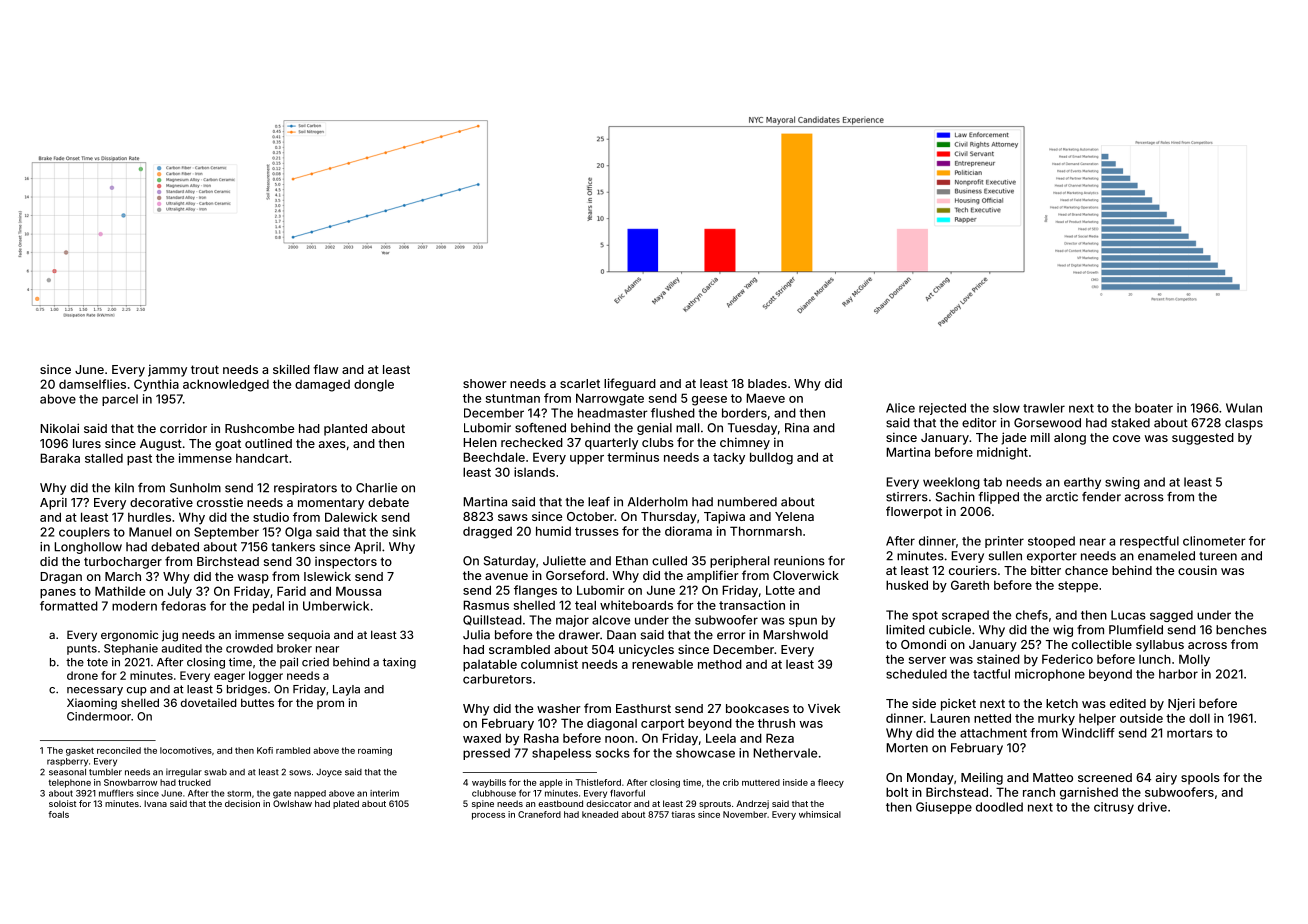  Describe the element at coordinates (330, 704) in the page. I see `prom` at that location.
